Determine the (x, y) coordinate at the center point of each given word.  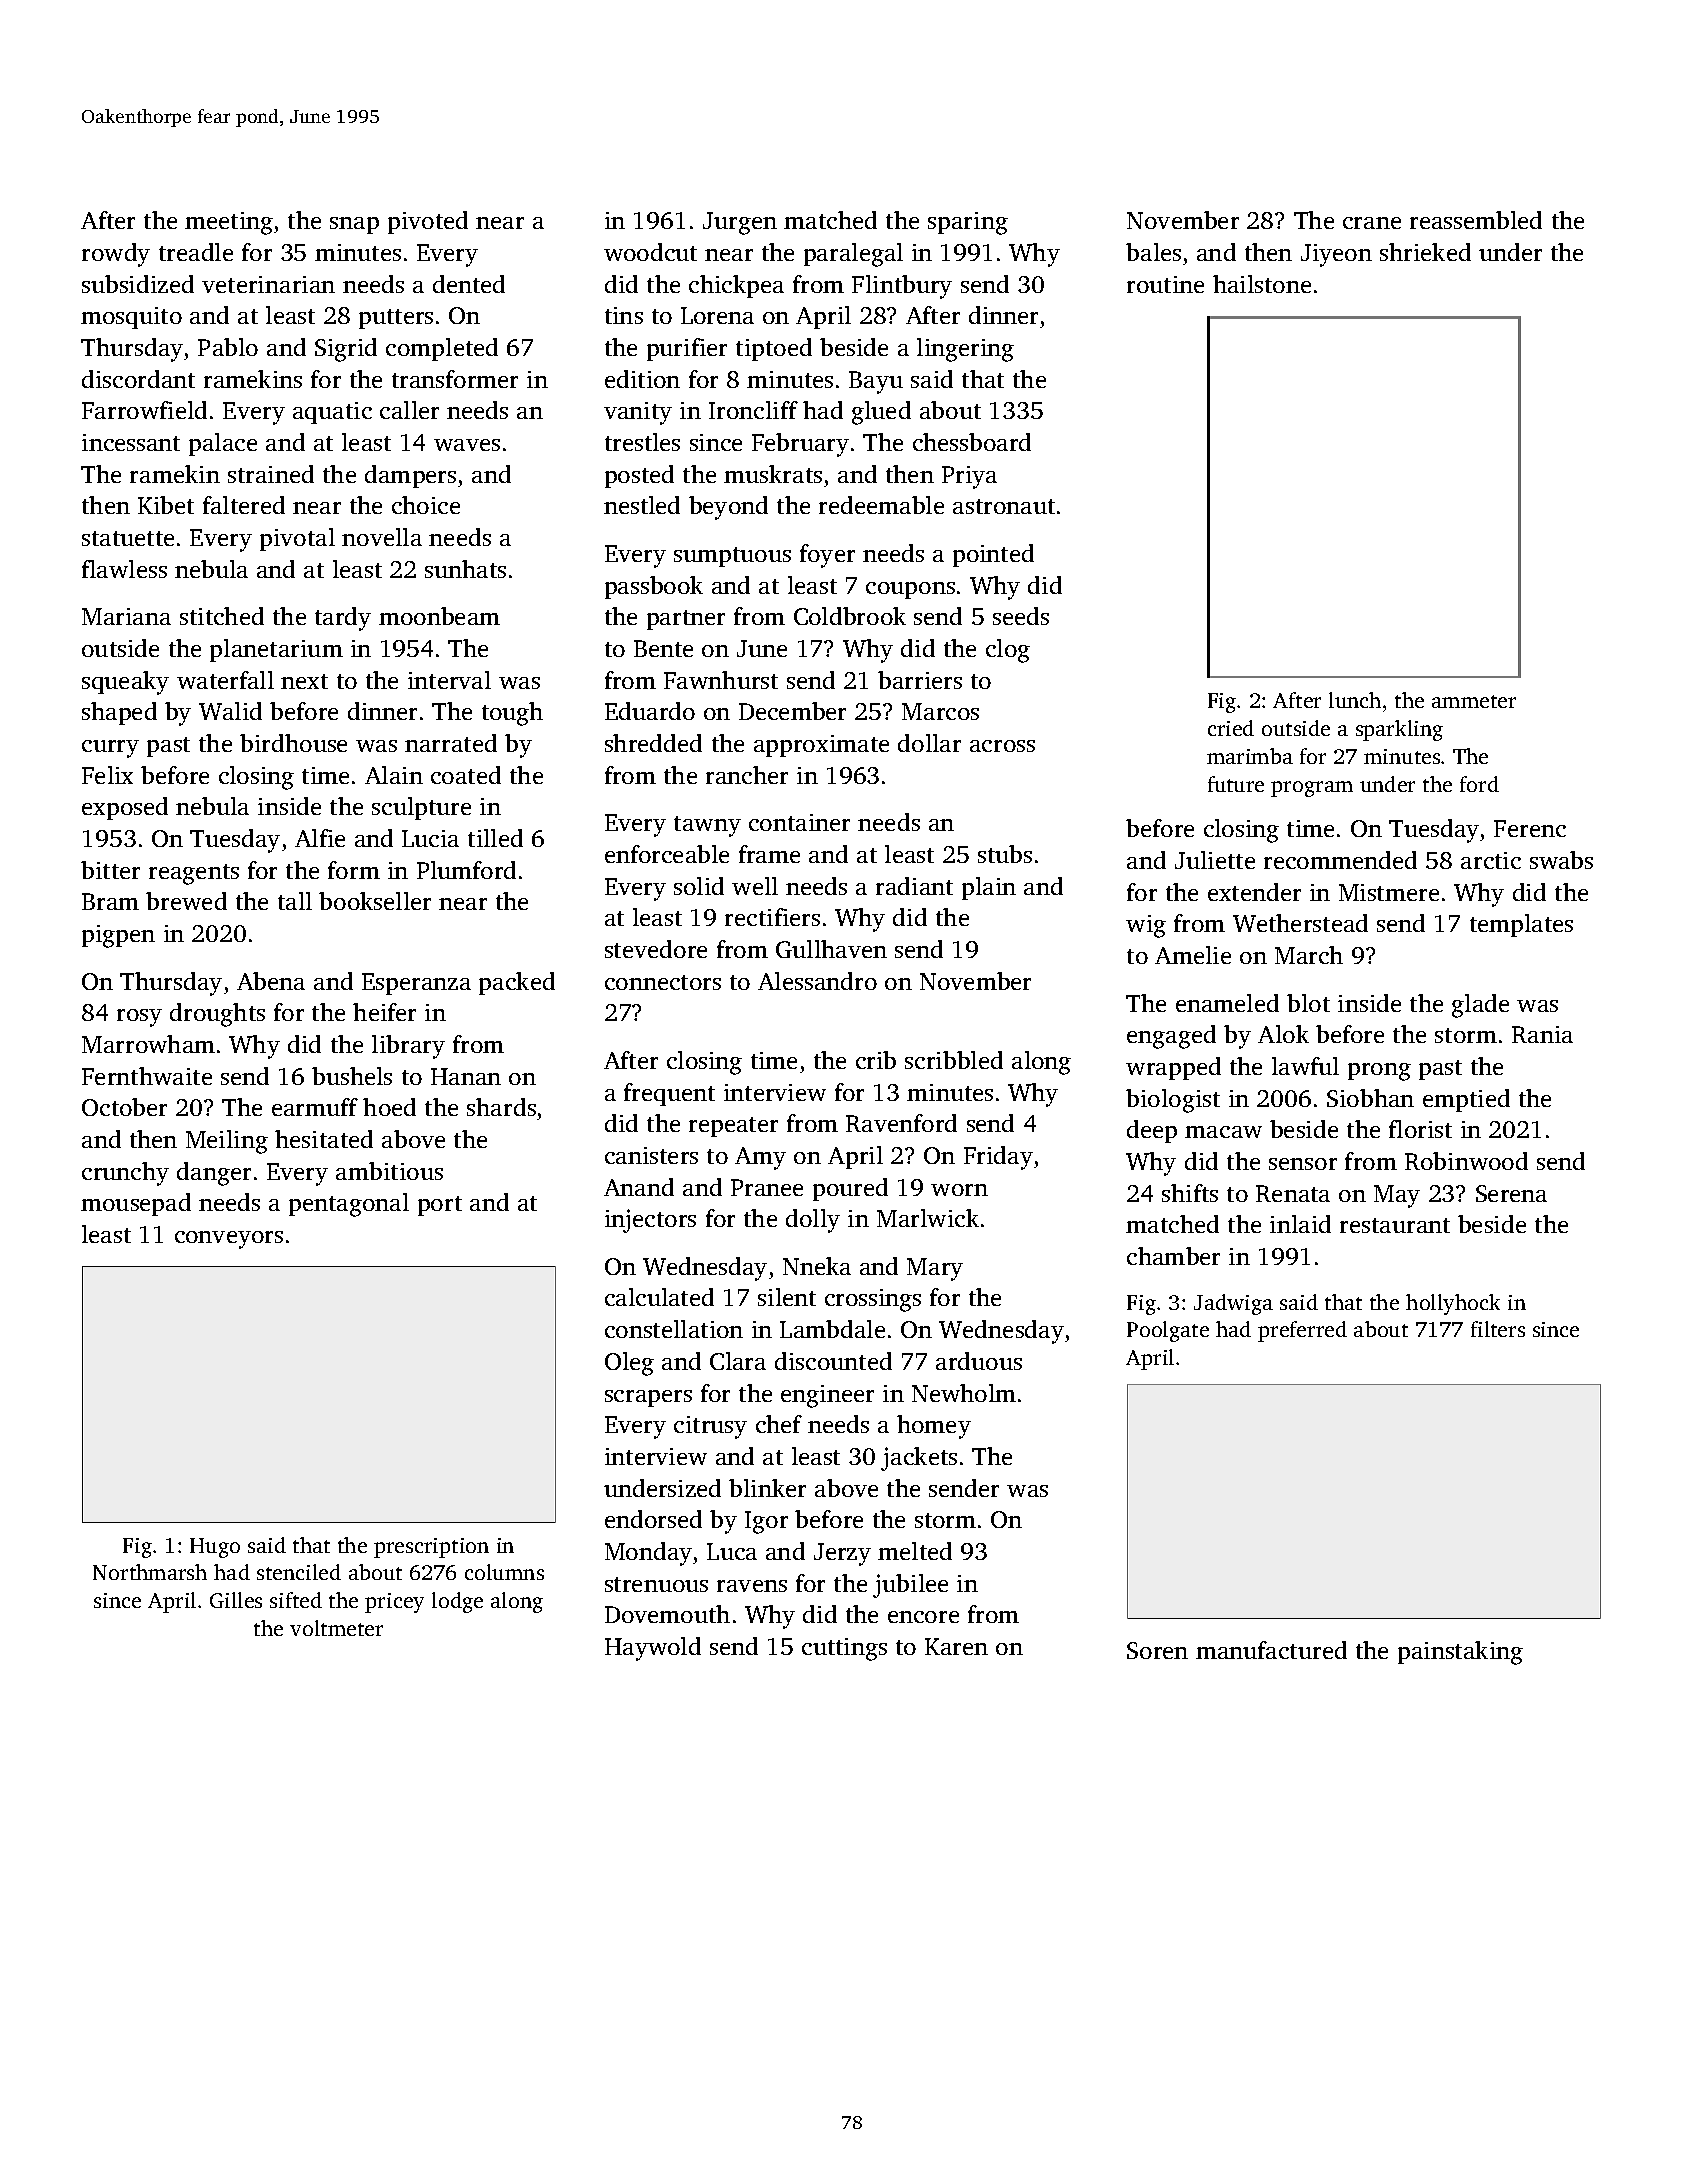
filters (1498, 1329)
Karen (956, 1646)
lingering (965, 350)
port (440, 1206)
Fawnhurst (721, 680)
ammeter (1474, 701)
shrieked (1425, 252)
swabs (1561, 860)
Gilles (236, 1600)
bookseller (375, 901)
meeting (229, 223)
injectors (650, 1221)
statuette (128, 538)
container (799, 822)
